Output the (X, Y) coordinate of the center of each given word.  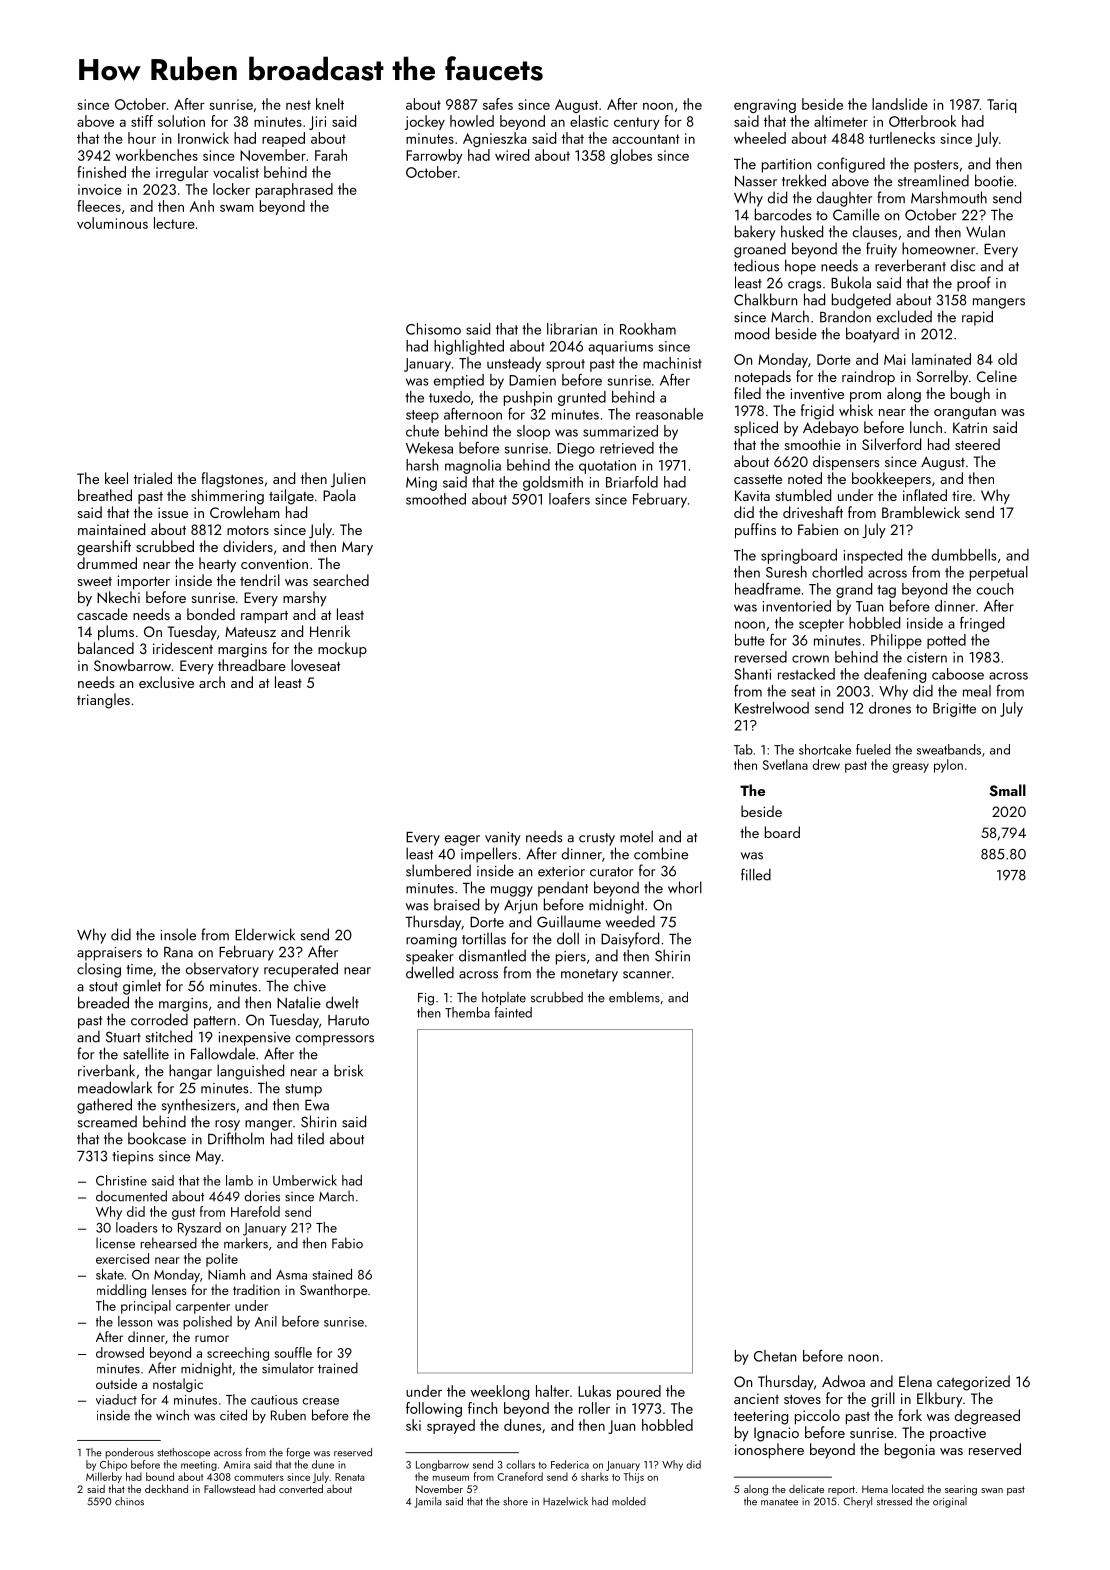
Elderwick (265, 934)
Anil (266, 1321)
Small (1007, 790)
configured (851, 165)
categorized (973, 1383)
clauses (874, 231)
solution (181, 121)
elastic (589, 121)
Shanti (752, 674)
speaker (430, 957)
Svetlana (785, 764)
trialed (153, 478)
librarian (572, 329)
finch (482, 1408)
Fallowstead (229, 1488)
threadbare (252, 665)
